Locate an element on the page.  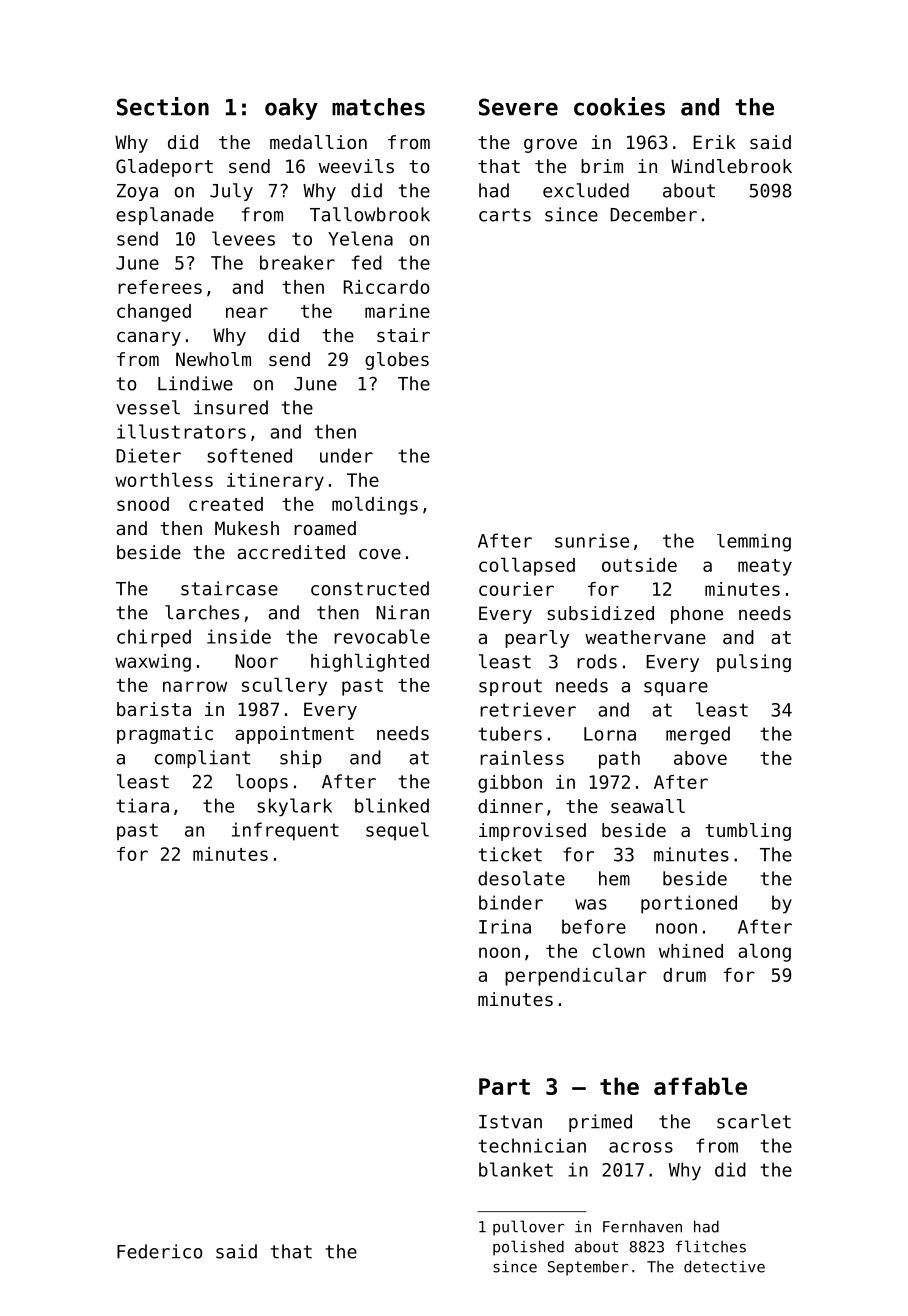
canary is located at coordinates (149, 339).
